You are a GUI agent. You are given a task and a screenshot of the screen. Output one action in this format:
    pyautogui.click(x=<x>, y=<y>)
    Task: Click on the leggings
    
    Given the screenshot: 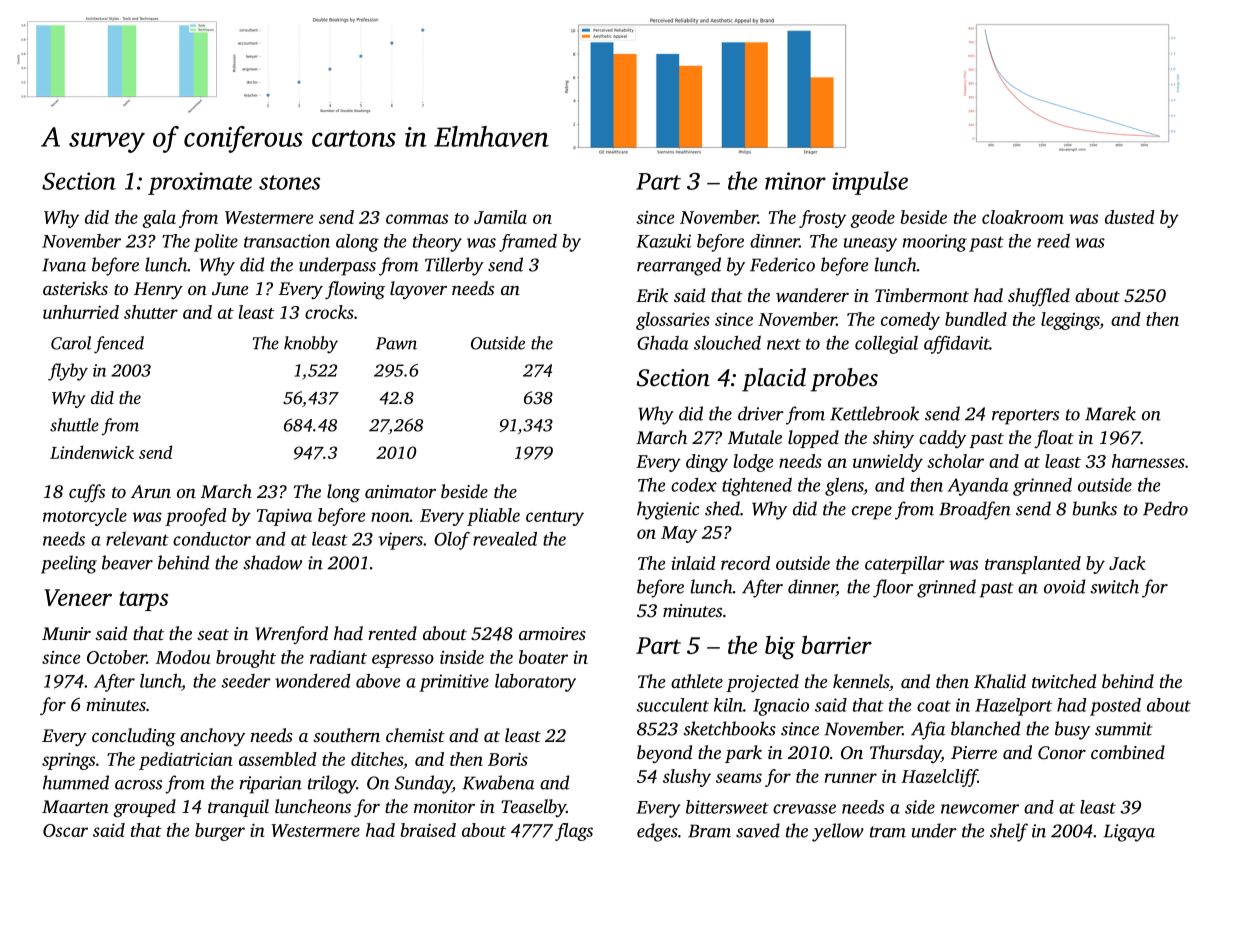 What is the action you would take?
    pyautogui.click(x=1070, y=321)
